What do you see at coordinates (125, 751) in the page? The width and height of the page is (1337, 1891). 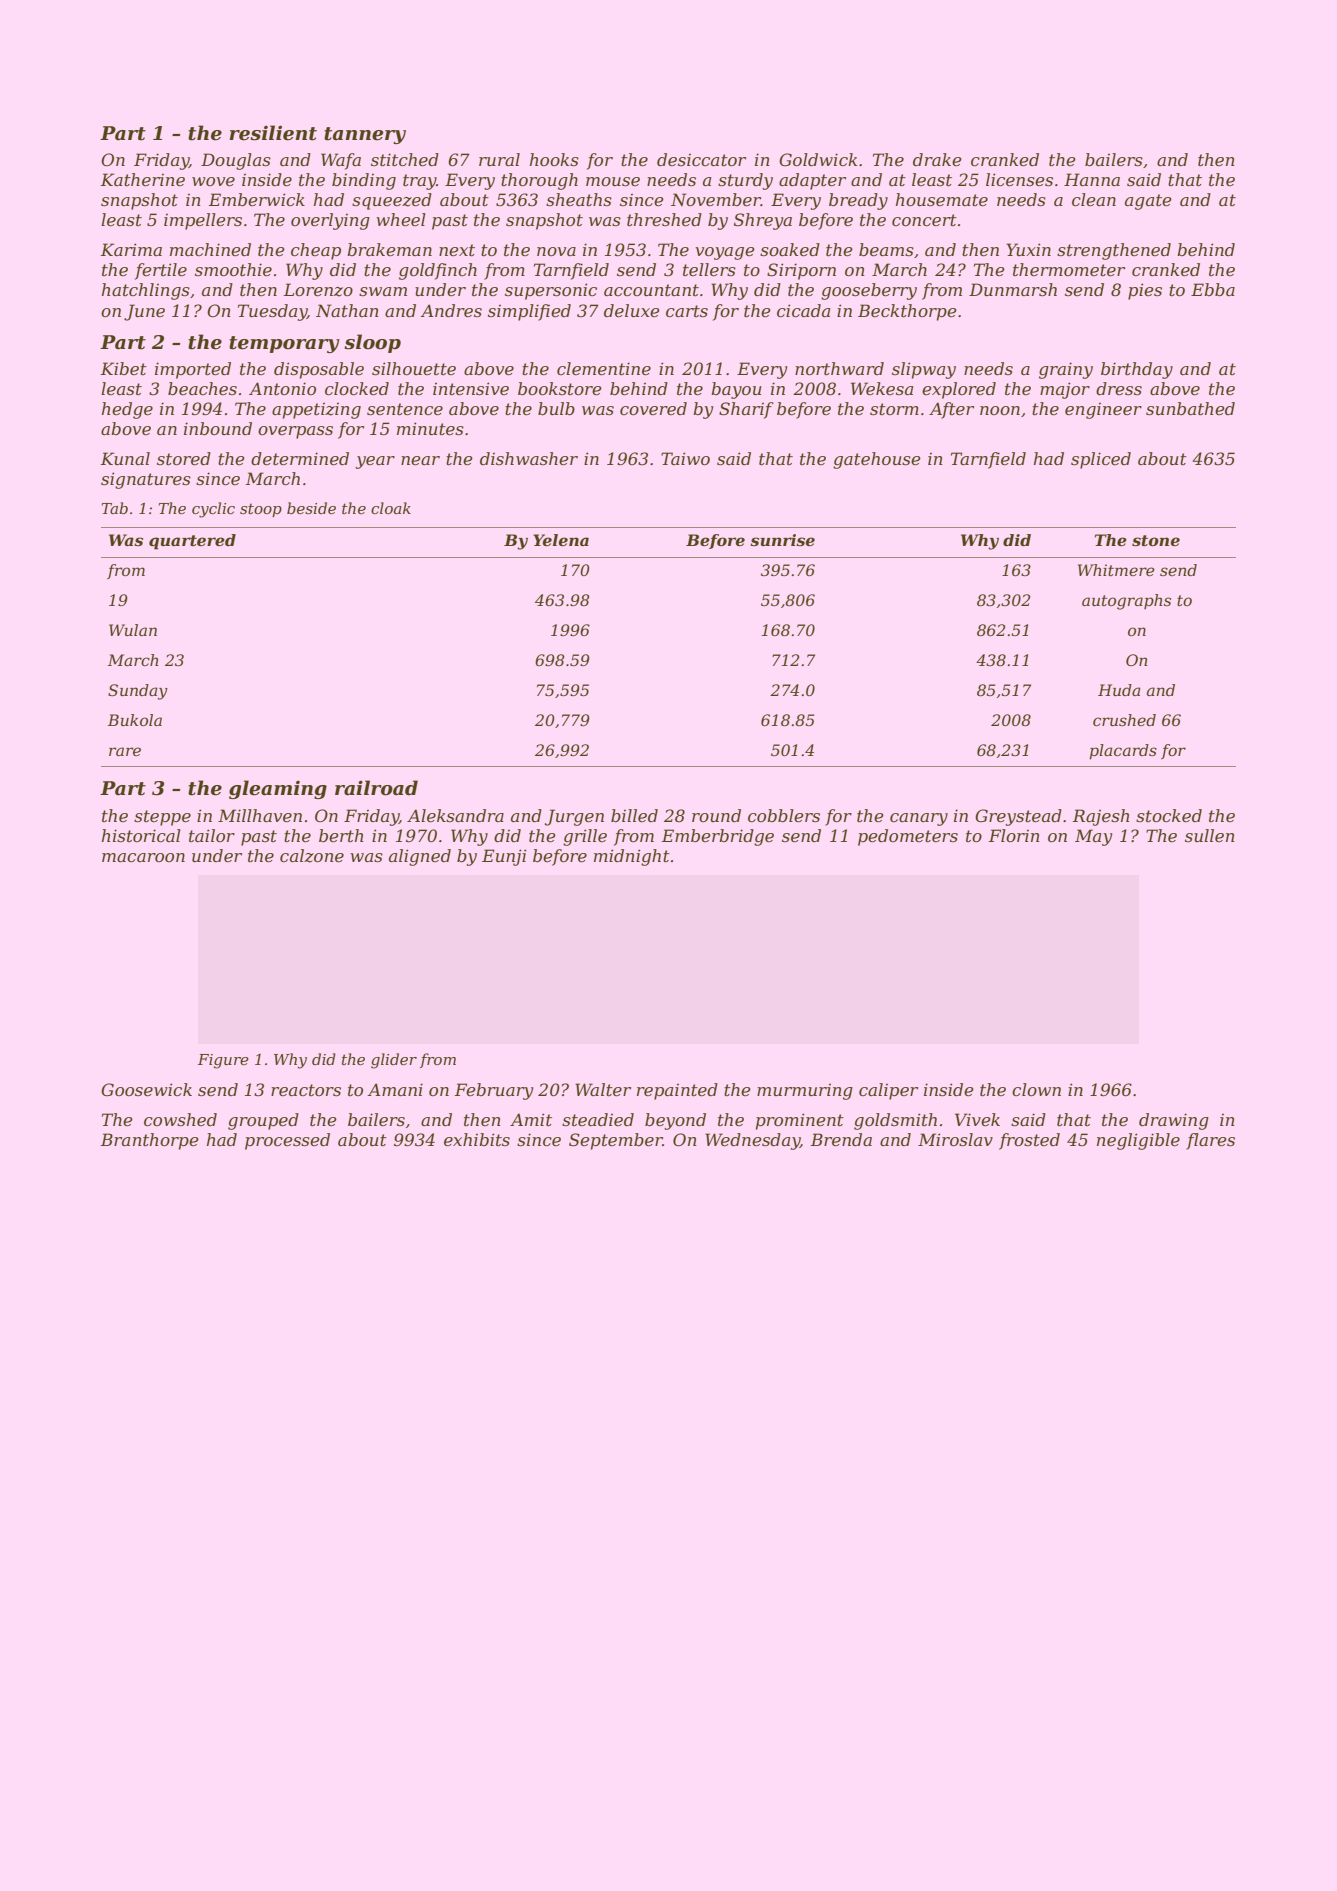 I see `rare` at bounding box center [125, 751].
